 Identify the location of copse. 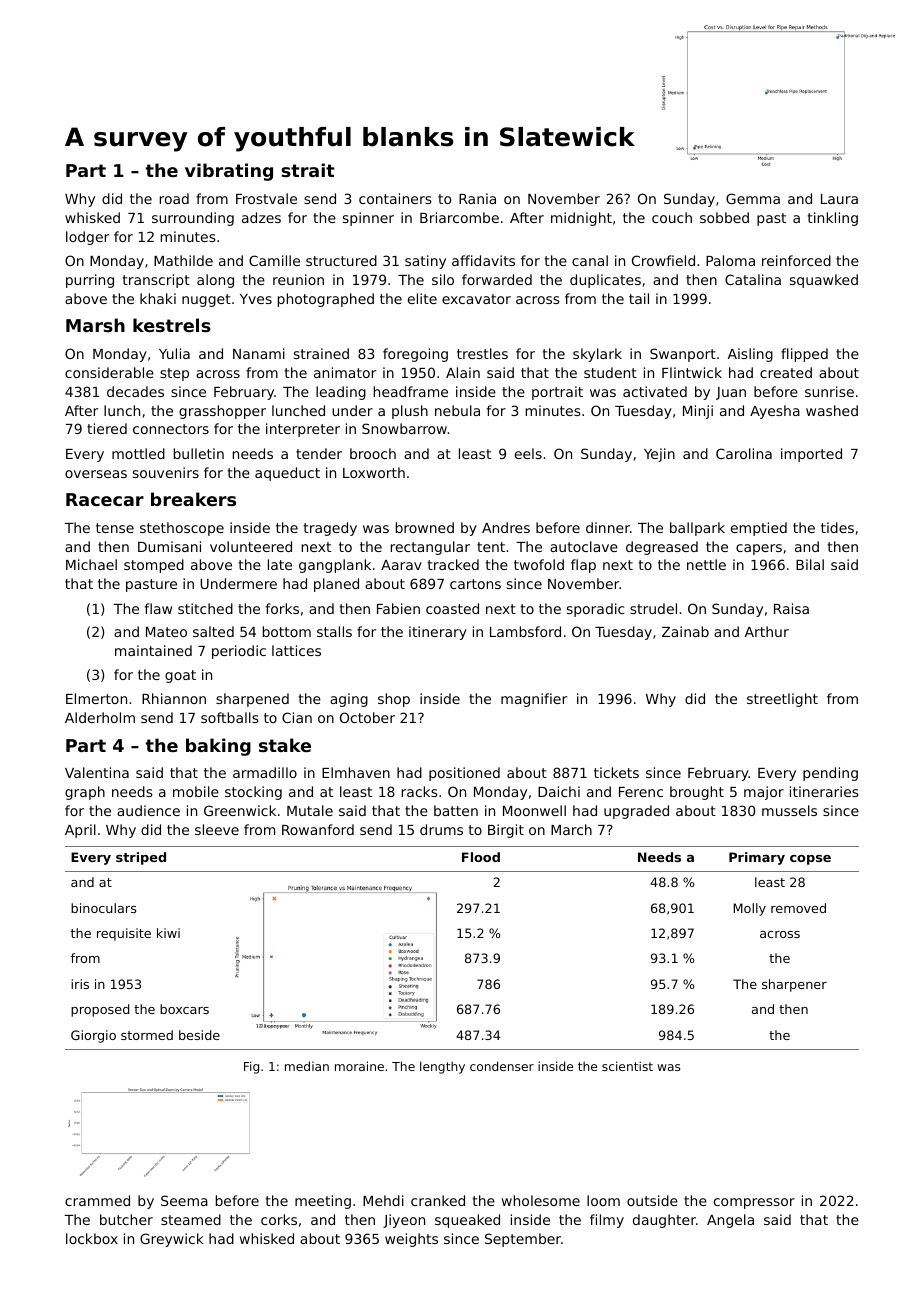
(810, 860).
